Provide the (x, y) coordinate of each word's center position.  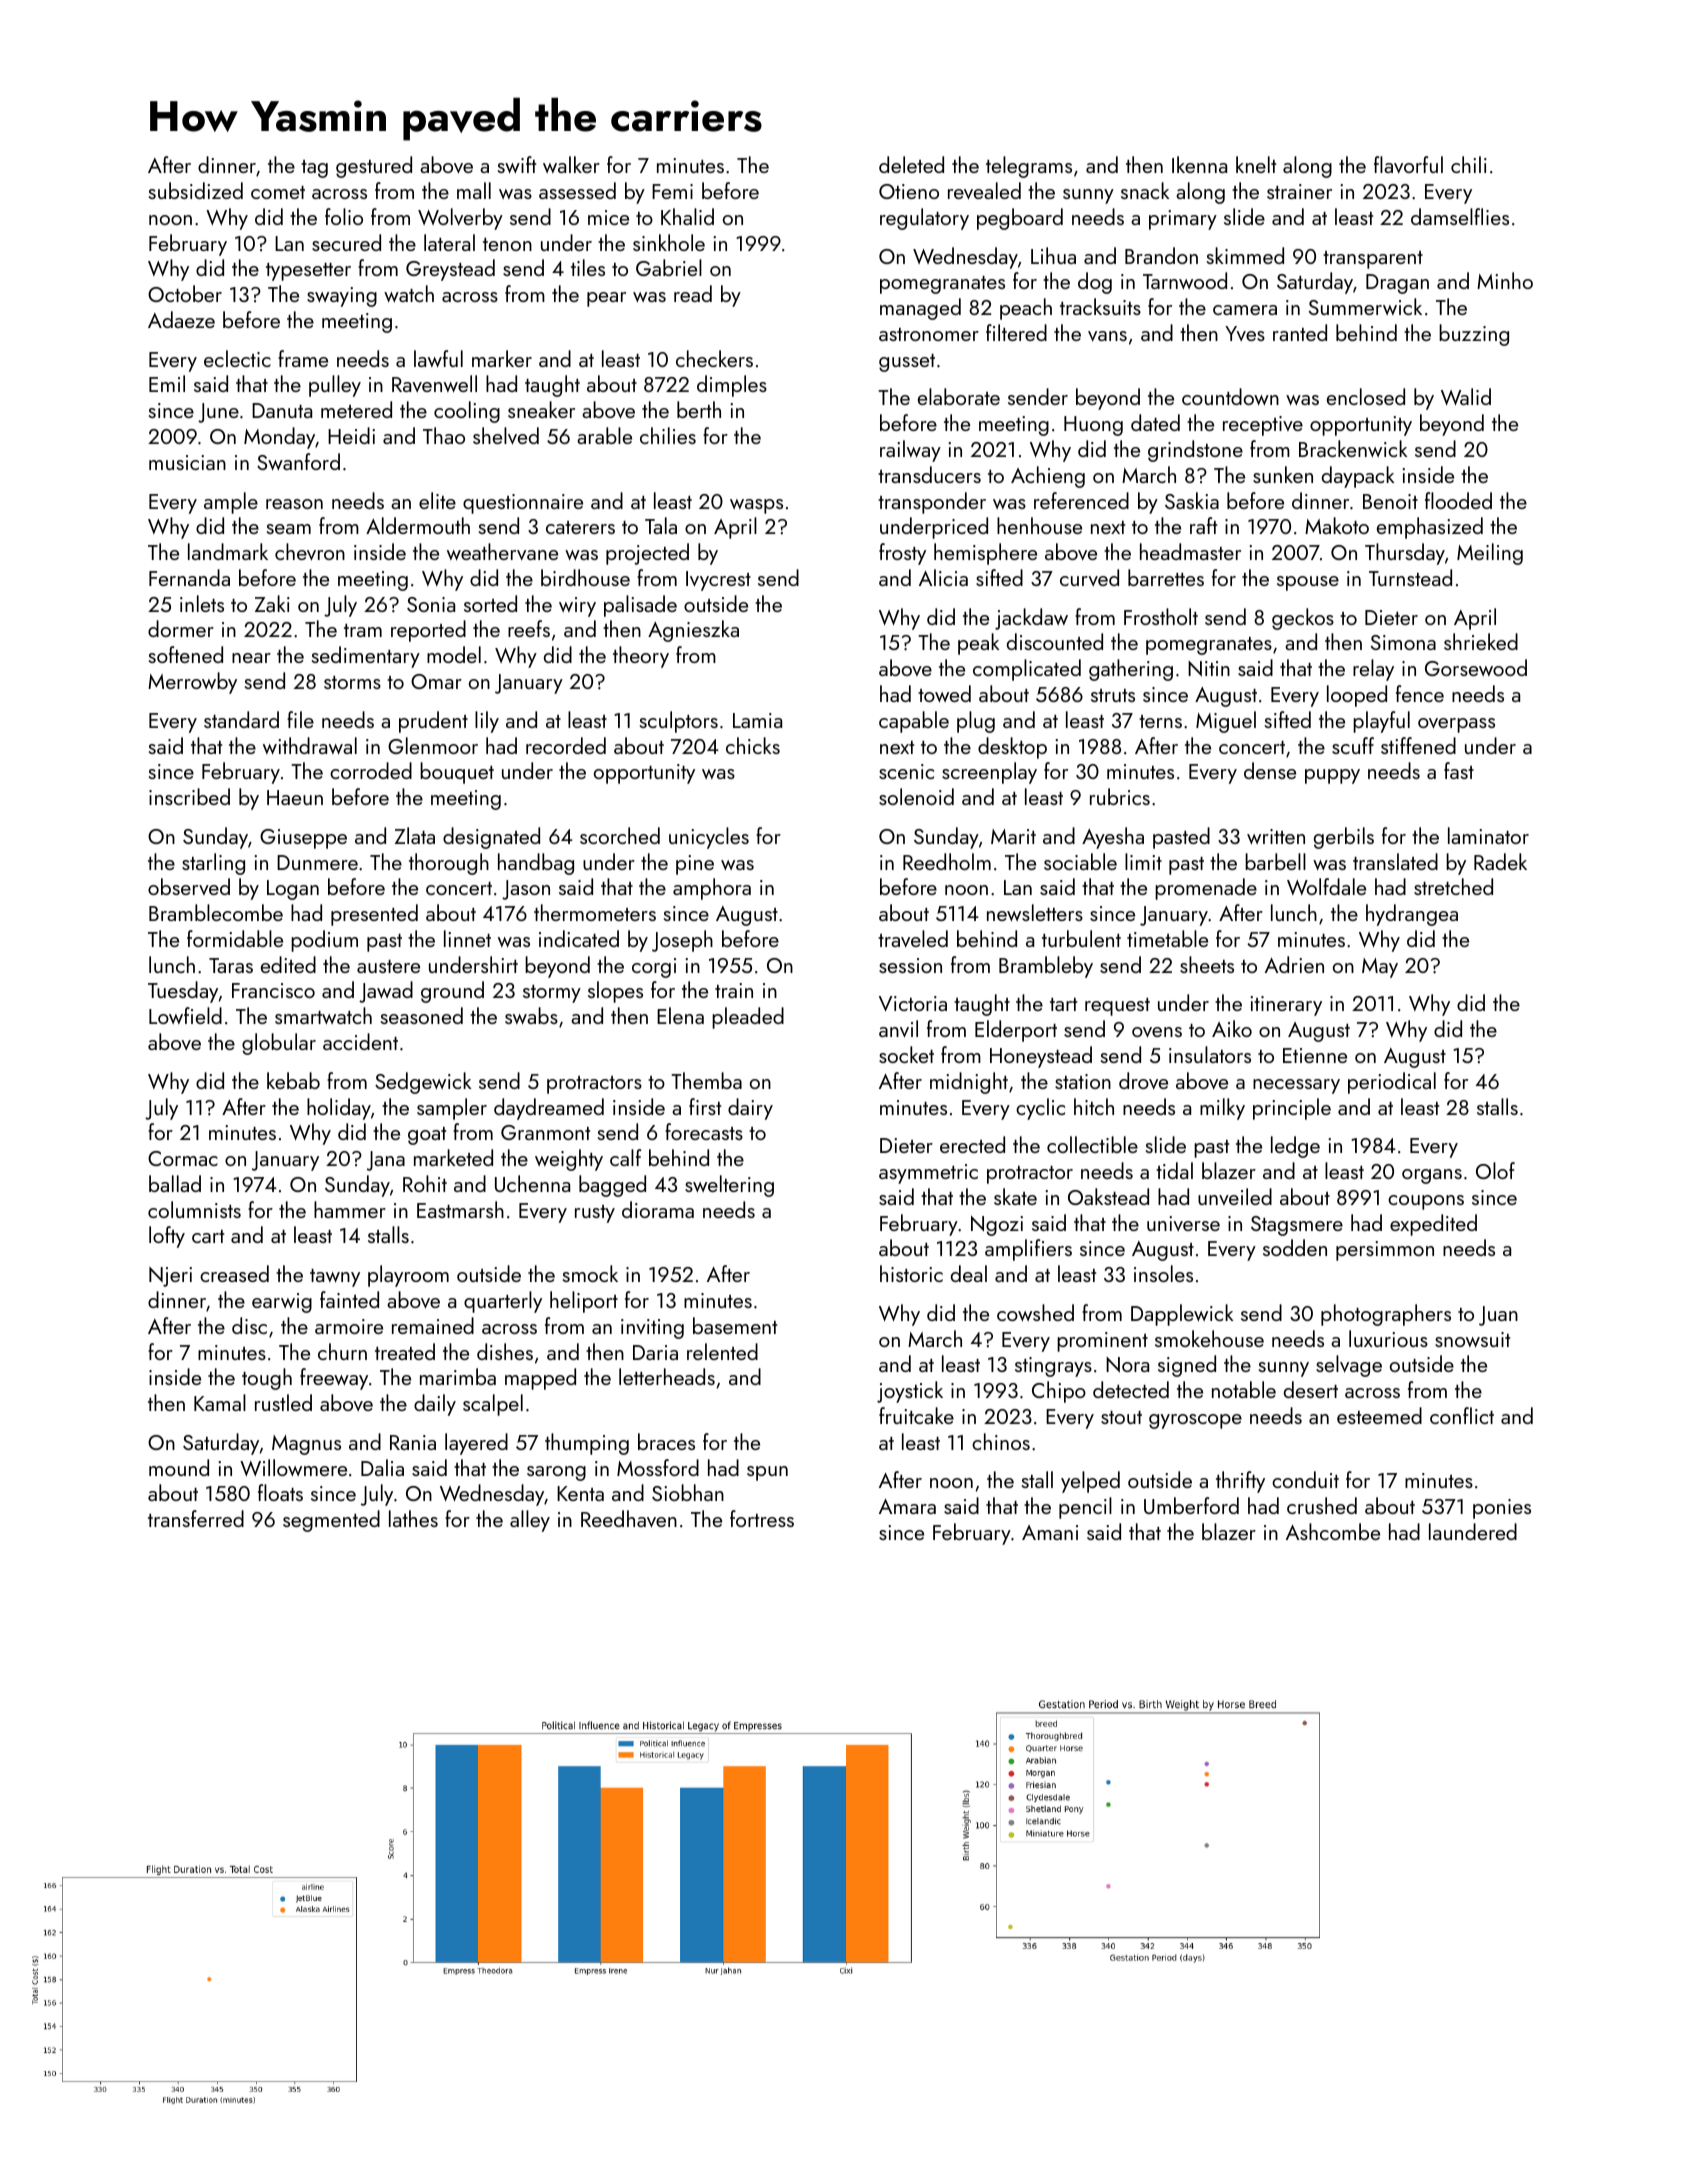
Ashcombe (1333, 1531)
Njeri (170, 1277)
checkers (714, 358)
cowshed (1035, 1312)
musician (187, 462)
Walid (1466, 396)
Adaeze (181, 319)
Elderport (1016, 1031)
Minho (1505, 280)
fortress (762, 1518)
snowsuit (1472, 1339)
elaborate (959, 396)
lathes (413, 1518)
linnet (467, 938)
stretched (1453, 886)
